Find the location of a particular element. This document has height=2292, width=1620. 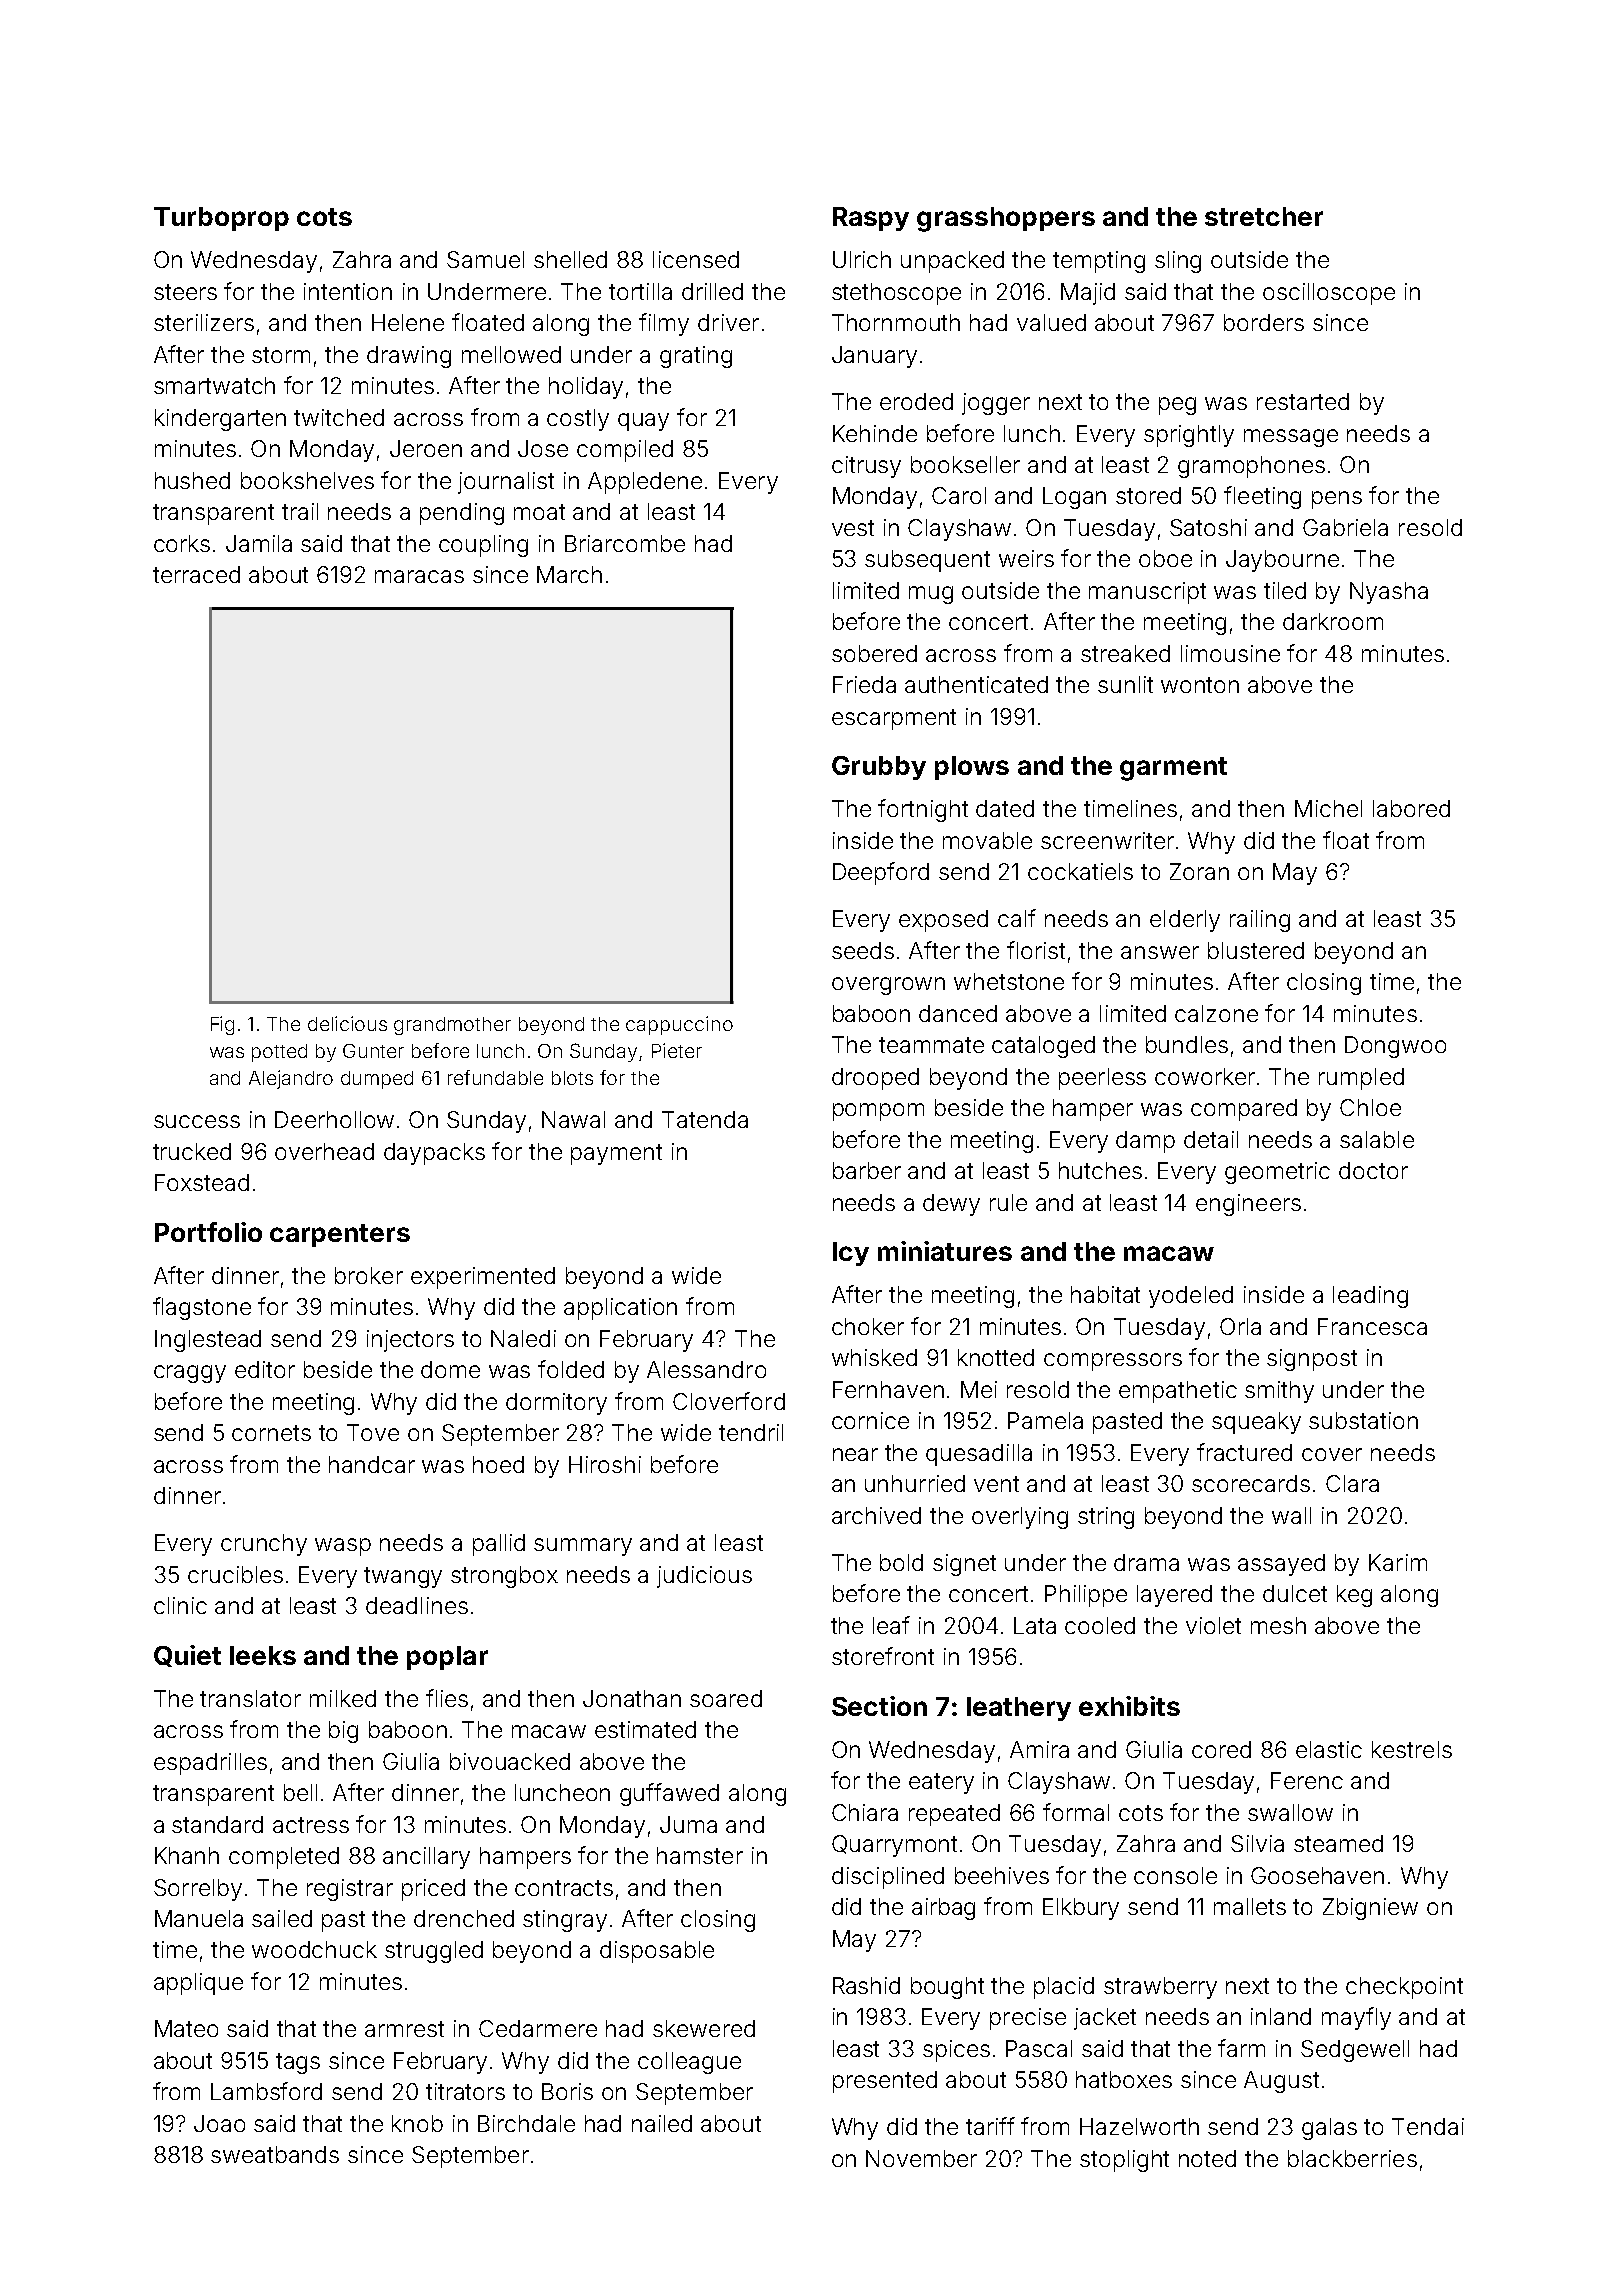

payment is located at coordinates (616, 1154).
